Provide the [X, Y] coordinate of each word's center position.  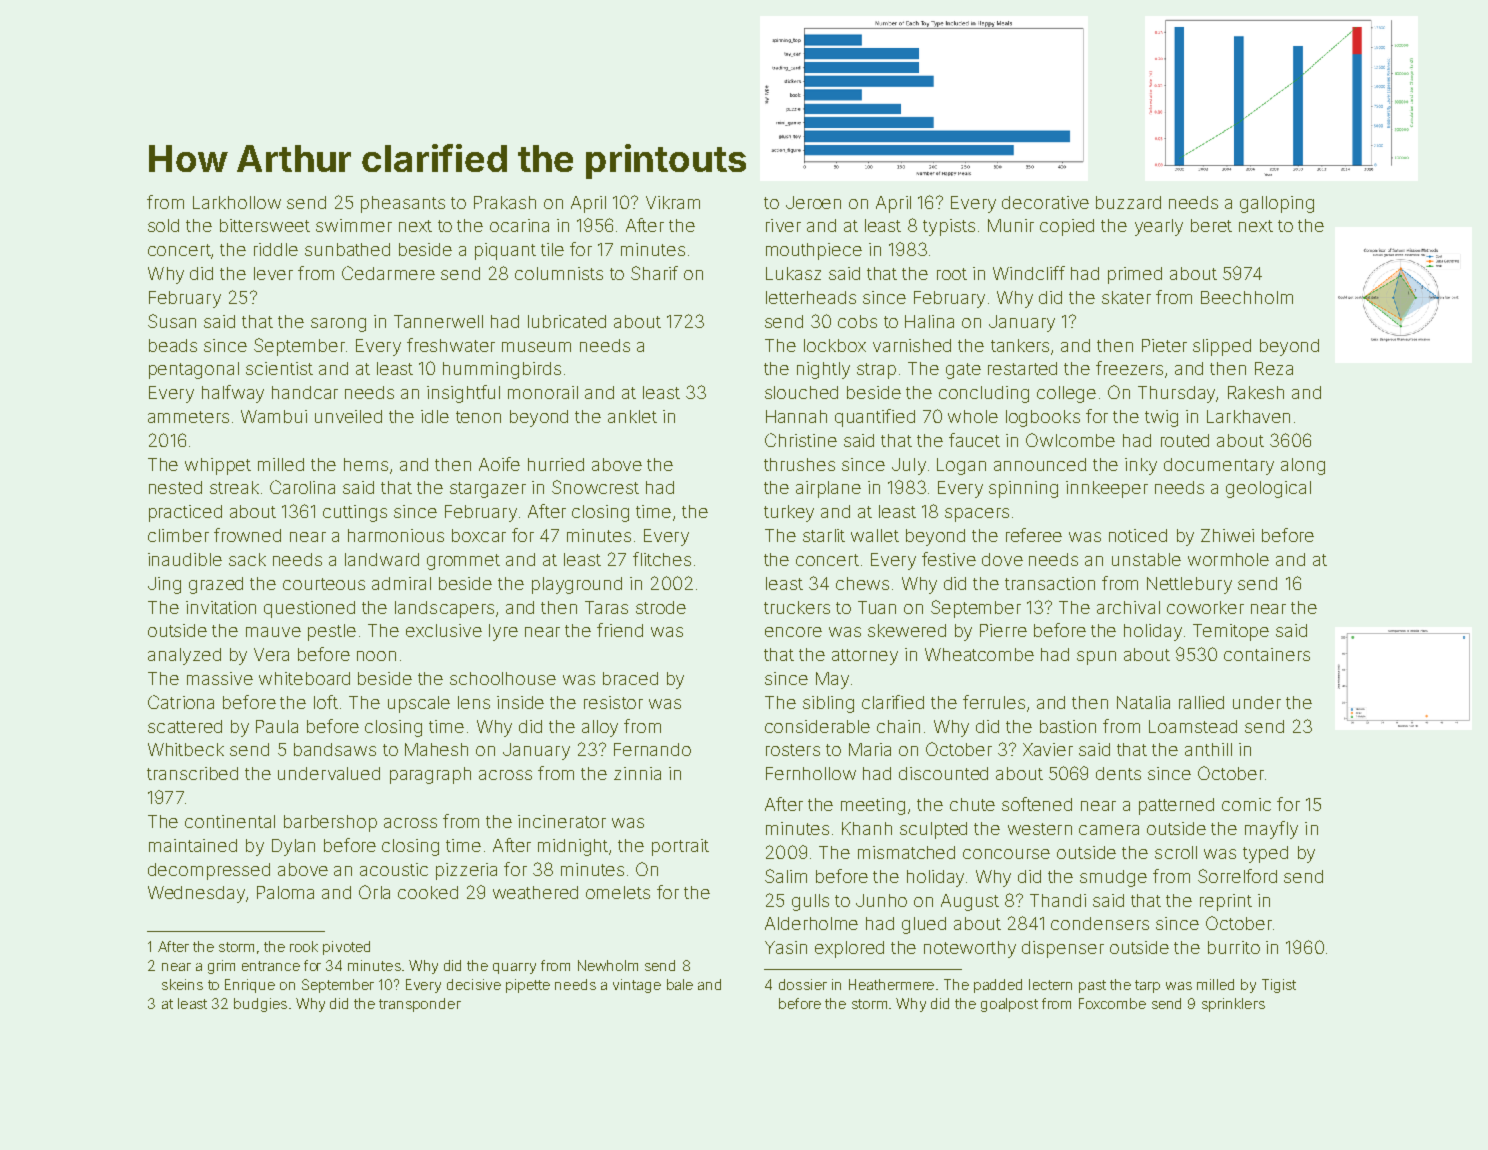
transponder [420, 1005]
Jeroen [813, 202]
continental [230, 821]
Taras [606, 607]
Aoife [499, 464]
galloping [1277, 204]
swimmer [354, 225]
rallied [1201, 702]
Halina [929, 321]
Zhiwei [1227, 535]
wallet [875, 535]
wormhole [1228, 559]
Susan [172, 321]
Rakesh [1256, 392]
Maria [870, 749]
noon [376, 656]
